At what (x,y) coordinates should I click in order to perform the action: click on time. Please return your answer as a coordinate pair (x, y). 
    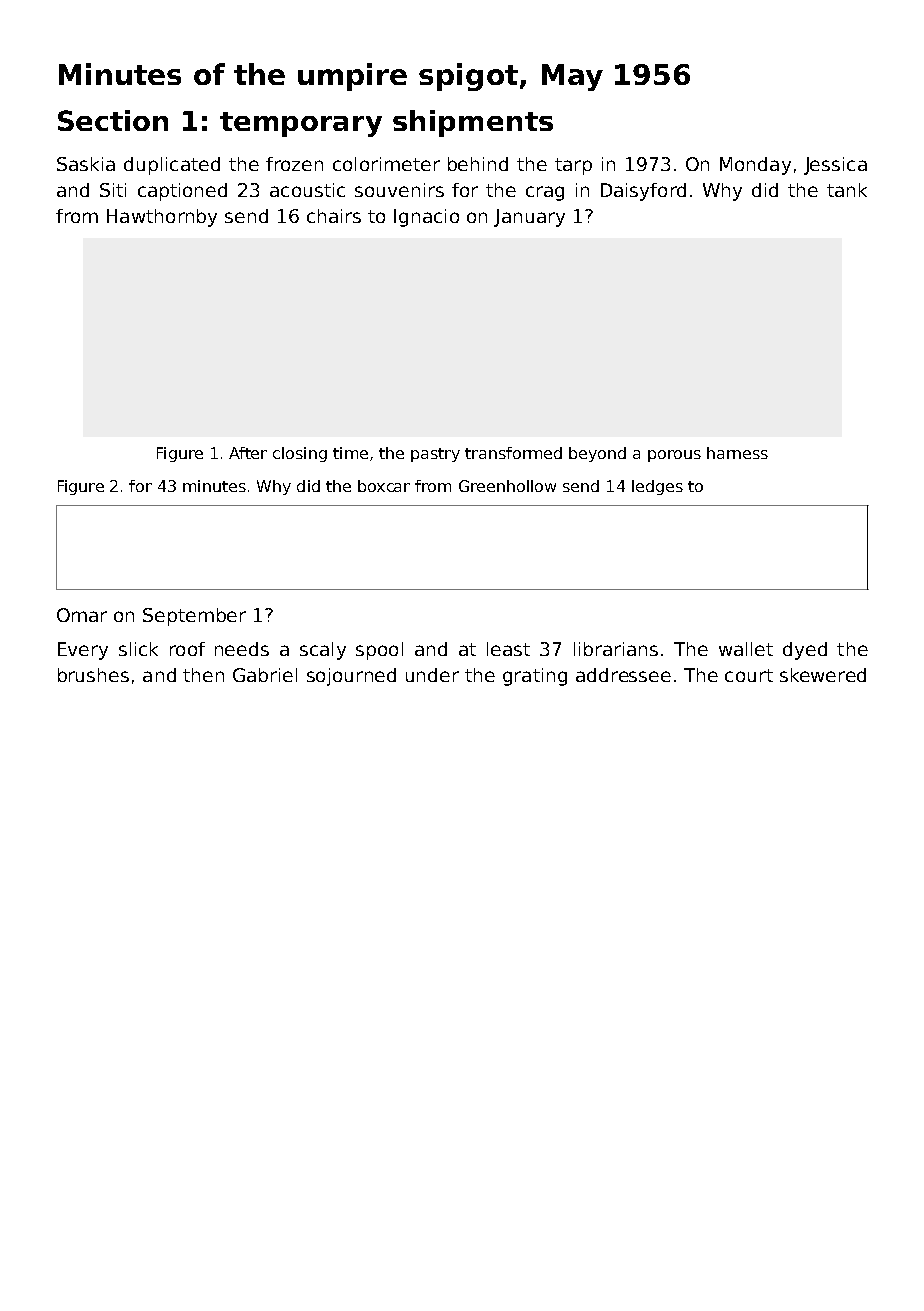
    Looking at the image, I should click on (350, 453).
